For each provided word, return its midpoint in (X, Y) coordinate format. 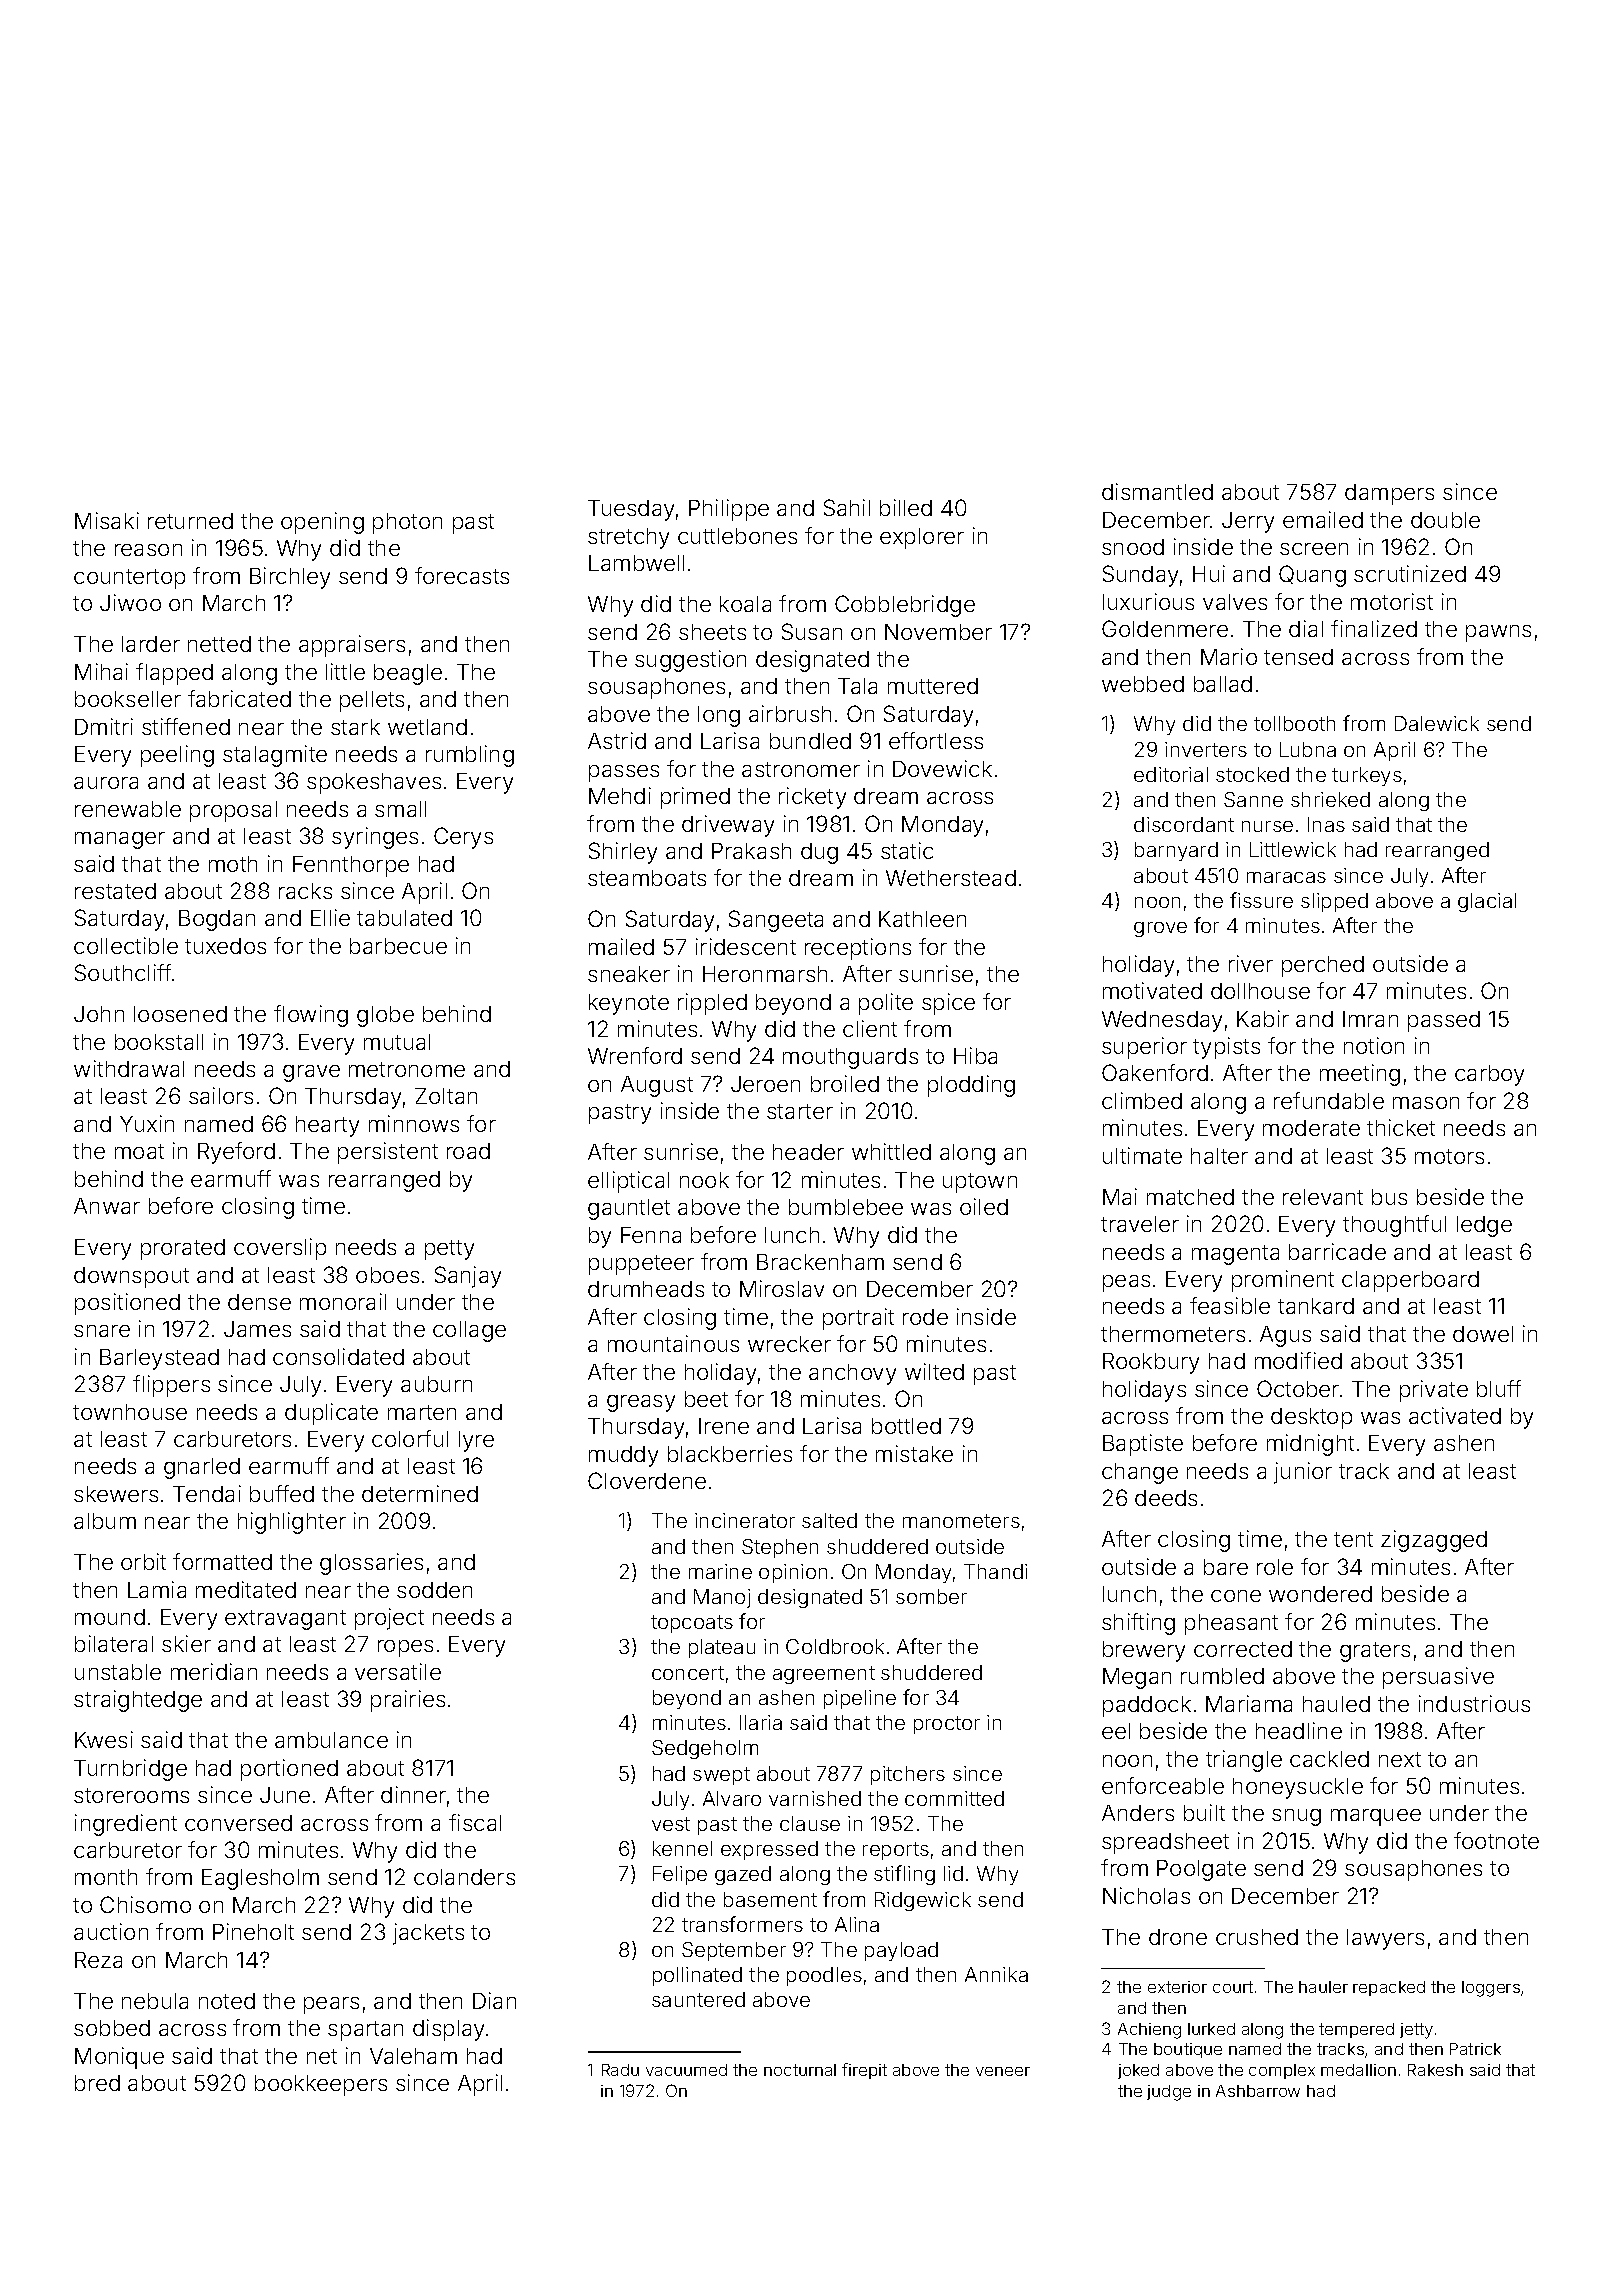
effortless (936, 740)
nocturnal (800, 2070)
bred (97, 2083)
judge (1169, 2093)
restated (115, 891)
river (1251, 963)
